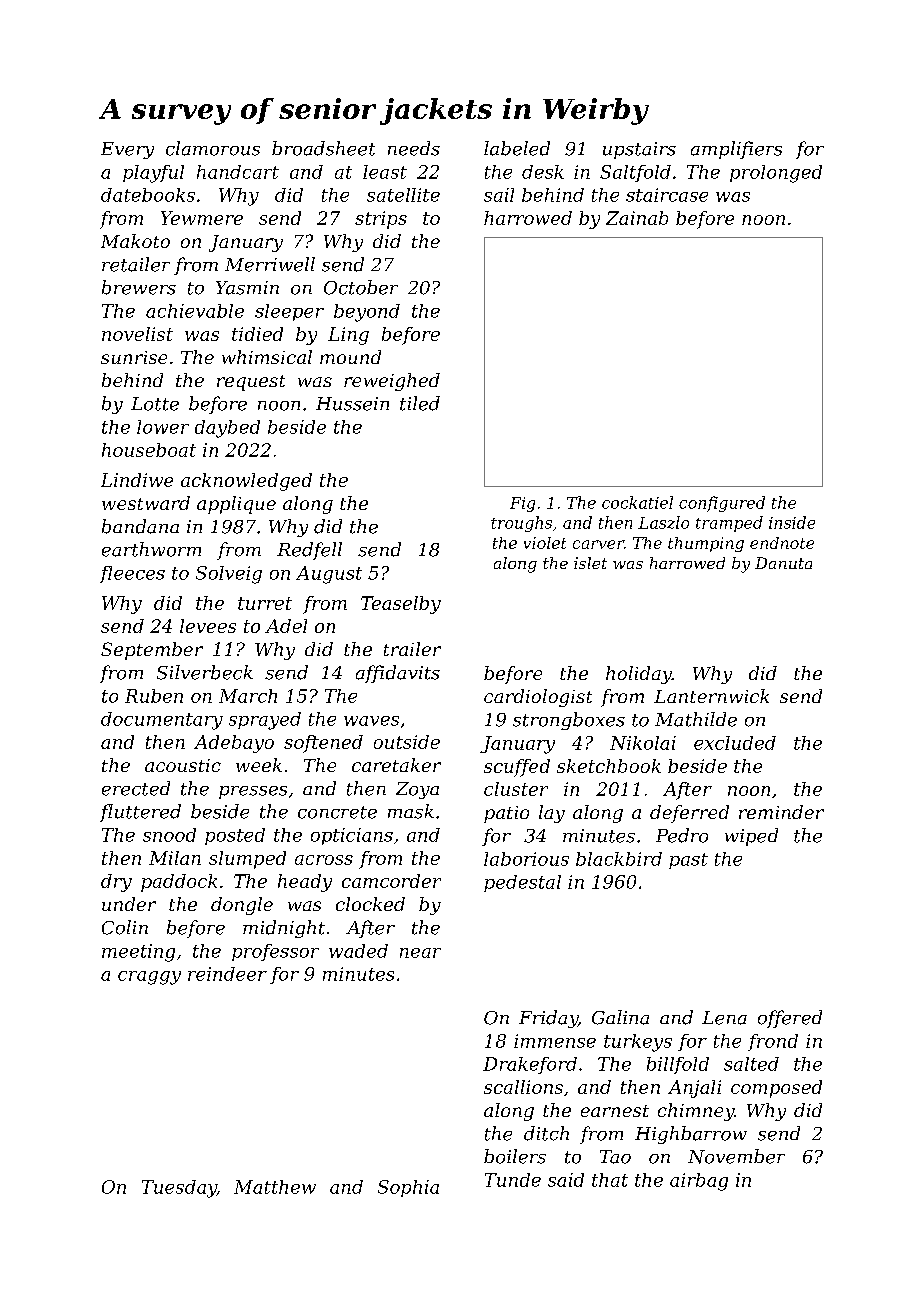 This document has height=1308, width=924. I want to click on levees, so click(208, 626).
